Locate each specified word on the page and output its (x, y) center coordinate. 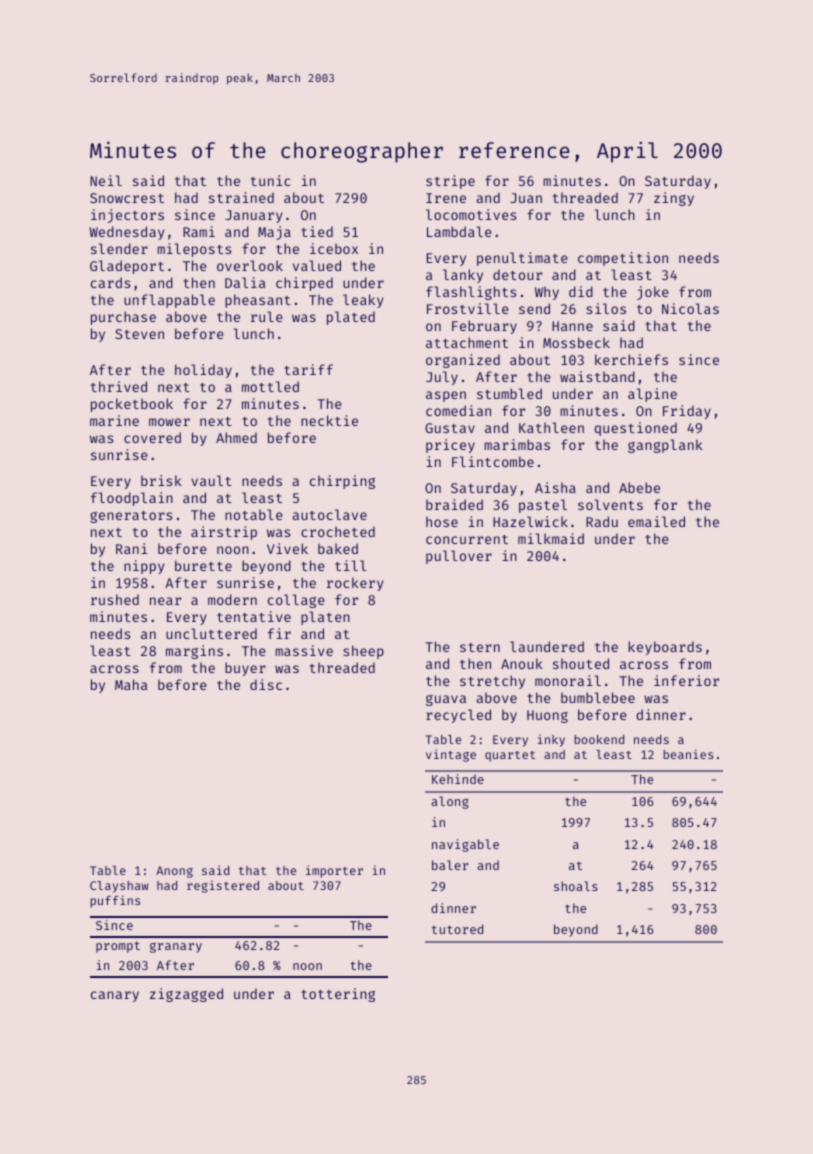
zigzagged (186, 995)
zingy (674, 199)
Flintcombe (493, 461)
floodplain (132, 499)
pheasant (258, 301)
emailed (656, 521)
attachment (467, 342)
